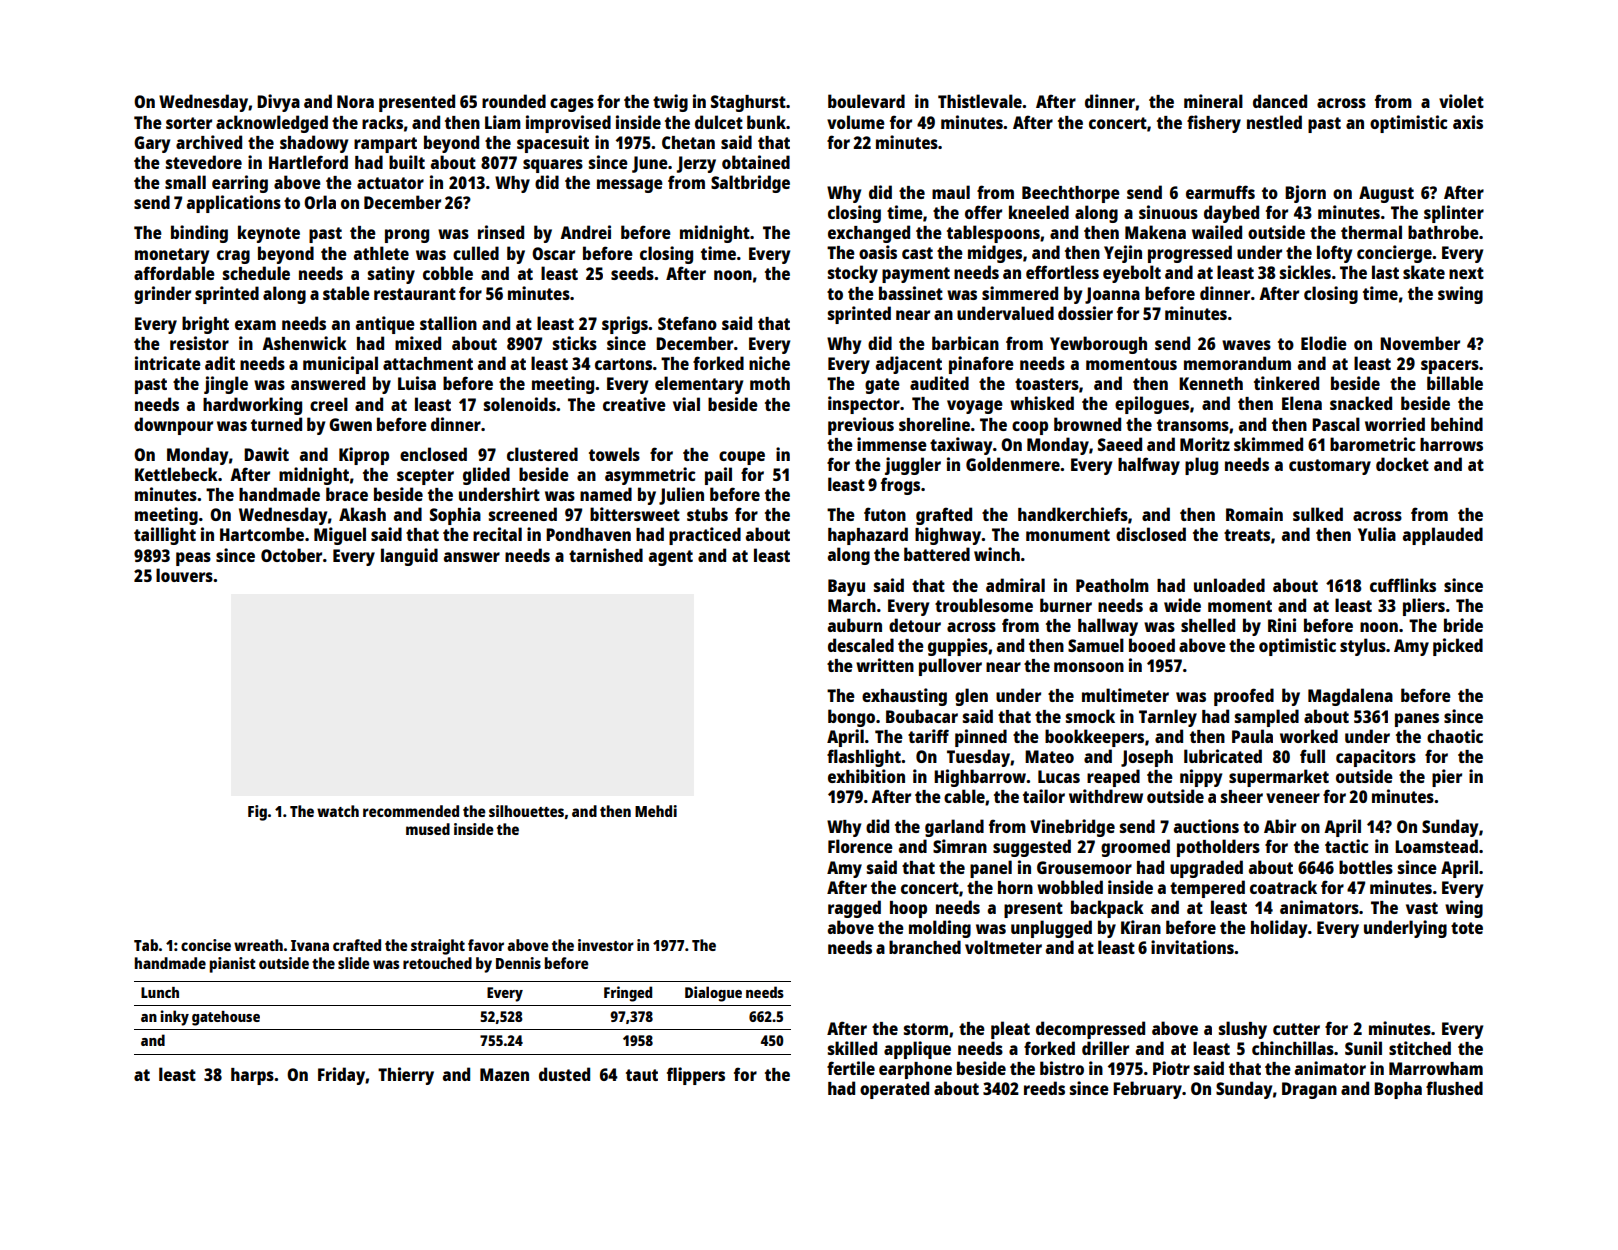 Image resolution: width=1618 pixels, height=1250 pixels. Describe the element at coordinates (390, 183) in the screenshot. I see `actuator` at that location.
